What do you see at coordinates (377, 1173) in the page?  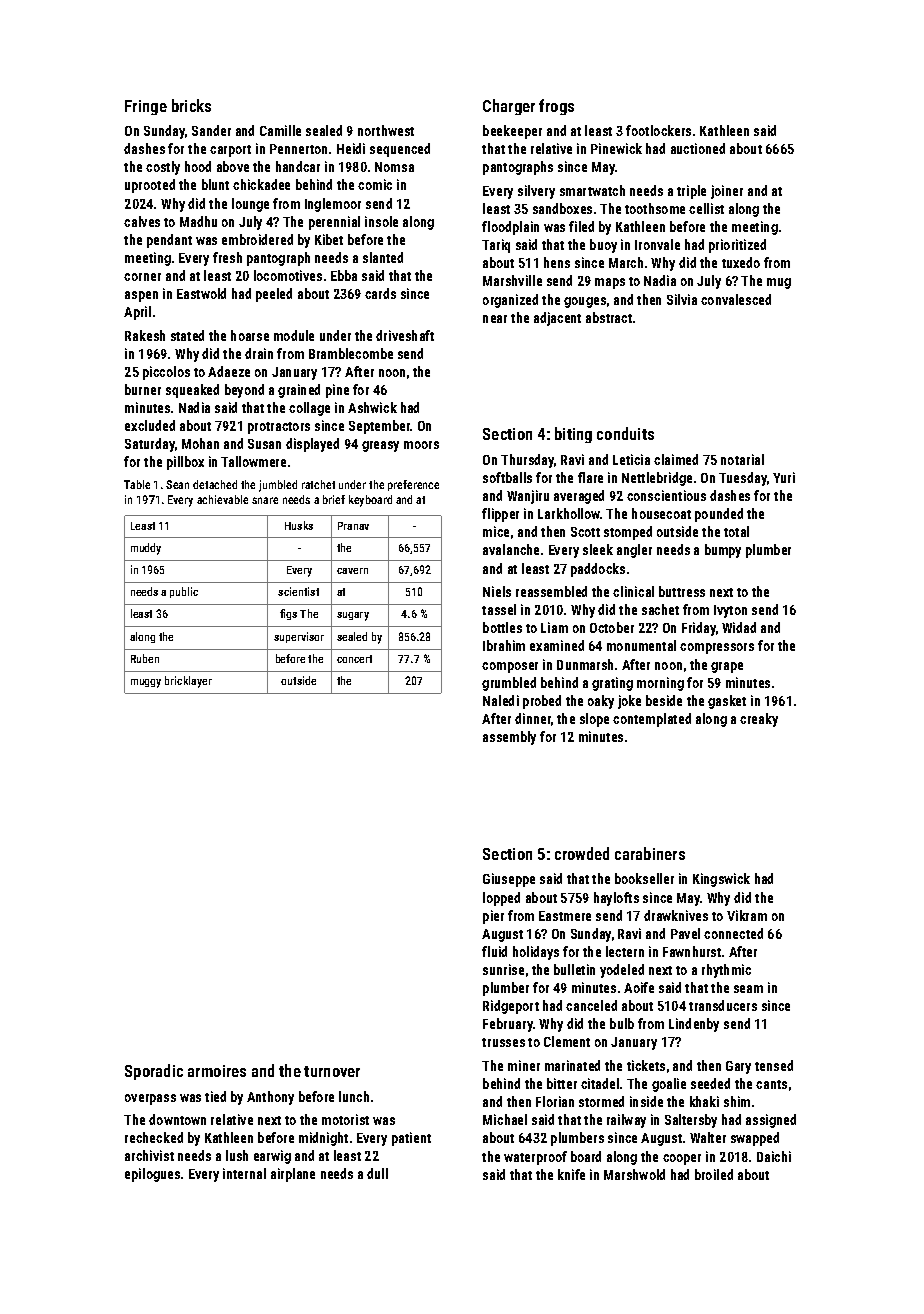 I see `dull` at bounding box center [377, 1173].
